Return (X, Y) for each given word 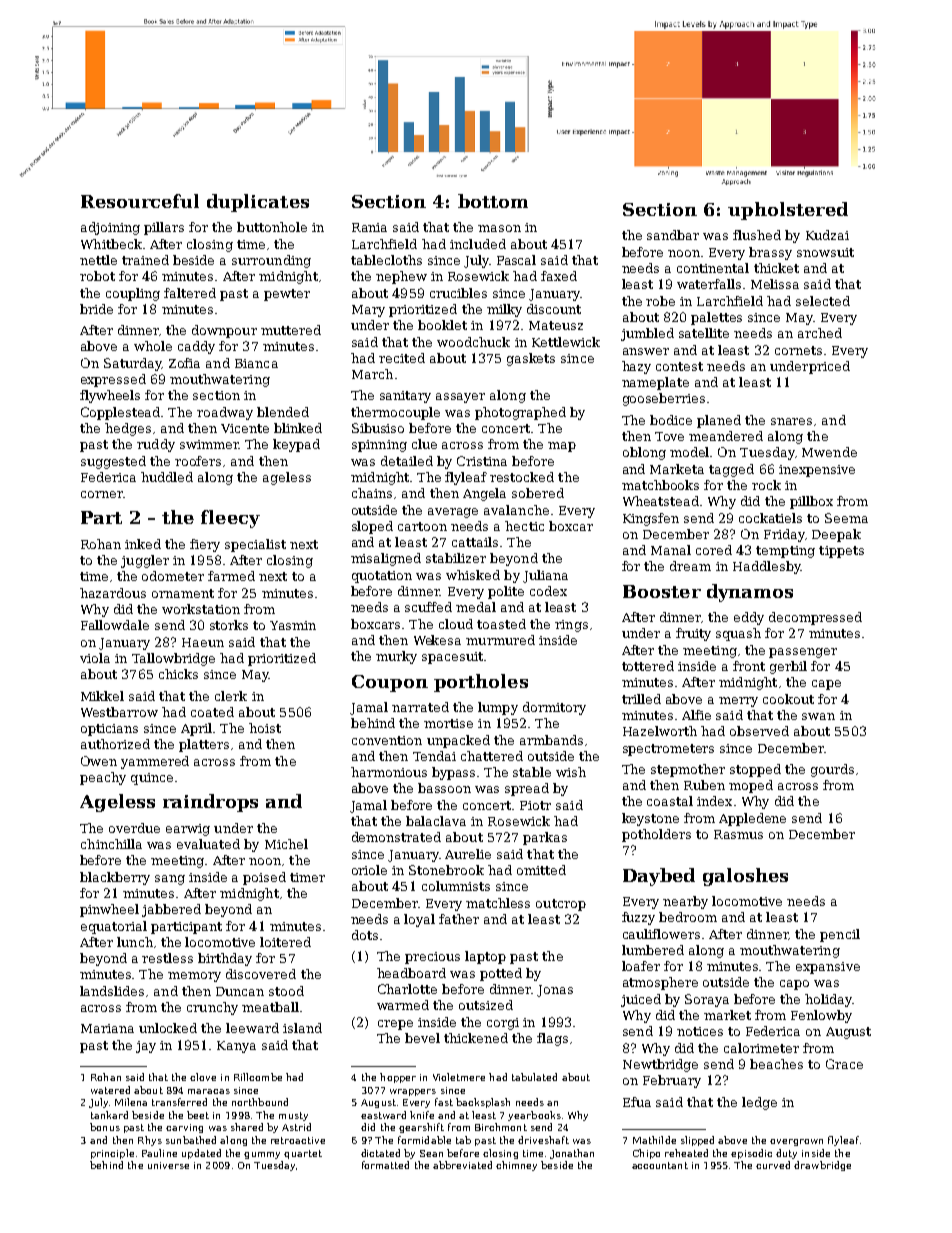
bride (96, 309)
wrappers (413, 1092)
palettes (716, 318)
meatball (270, 1007)
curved (773, 1165)
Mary (368, 311)
